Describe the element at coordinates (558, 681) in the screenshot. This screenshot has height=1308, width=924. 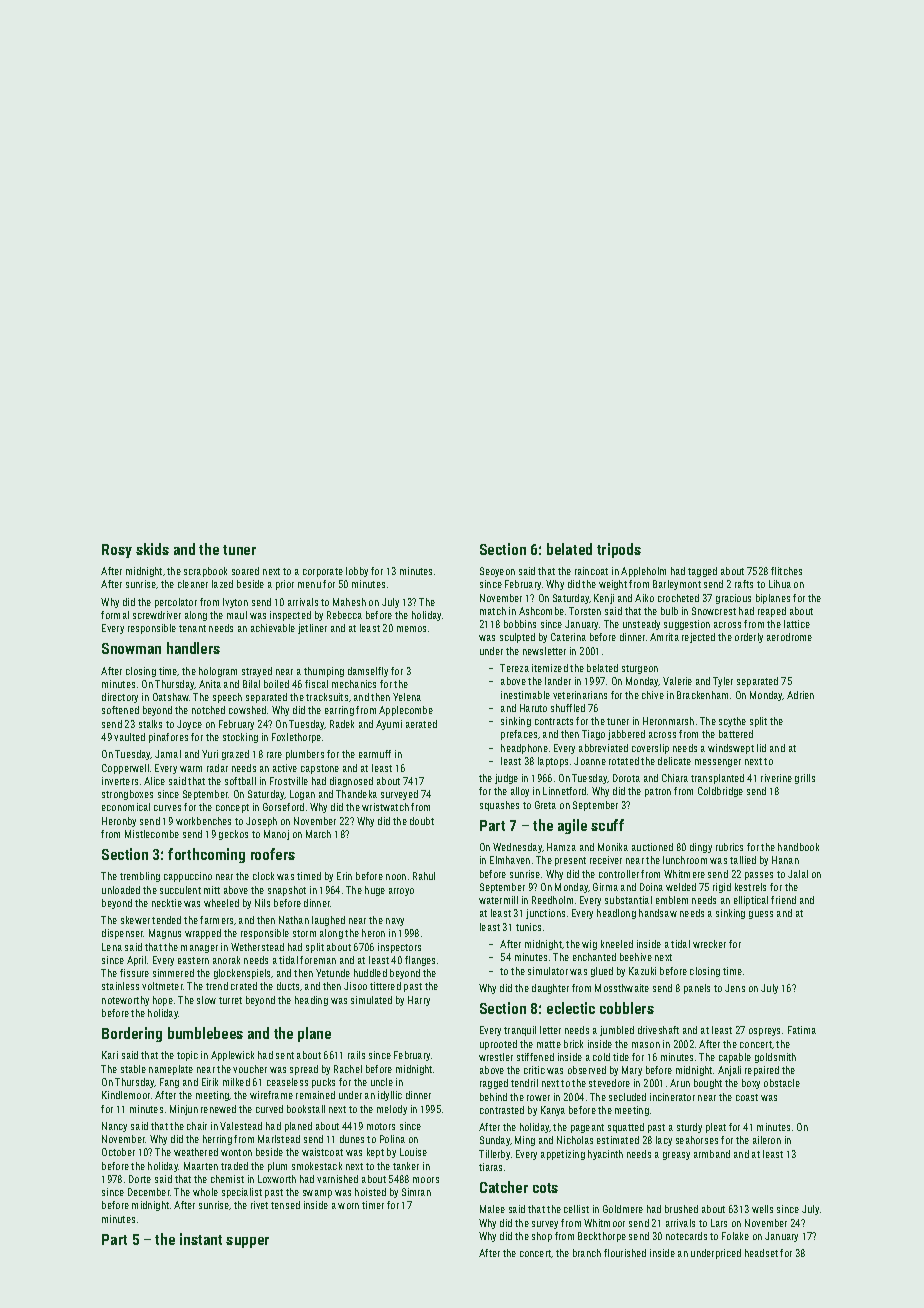
I see `lander` at that location.
